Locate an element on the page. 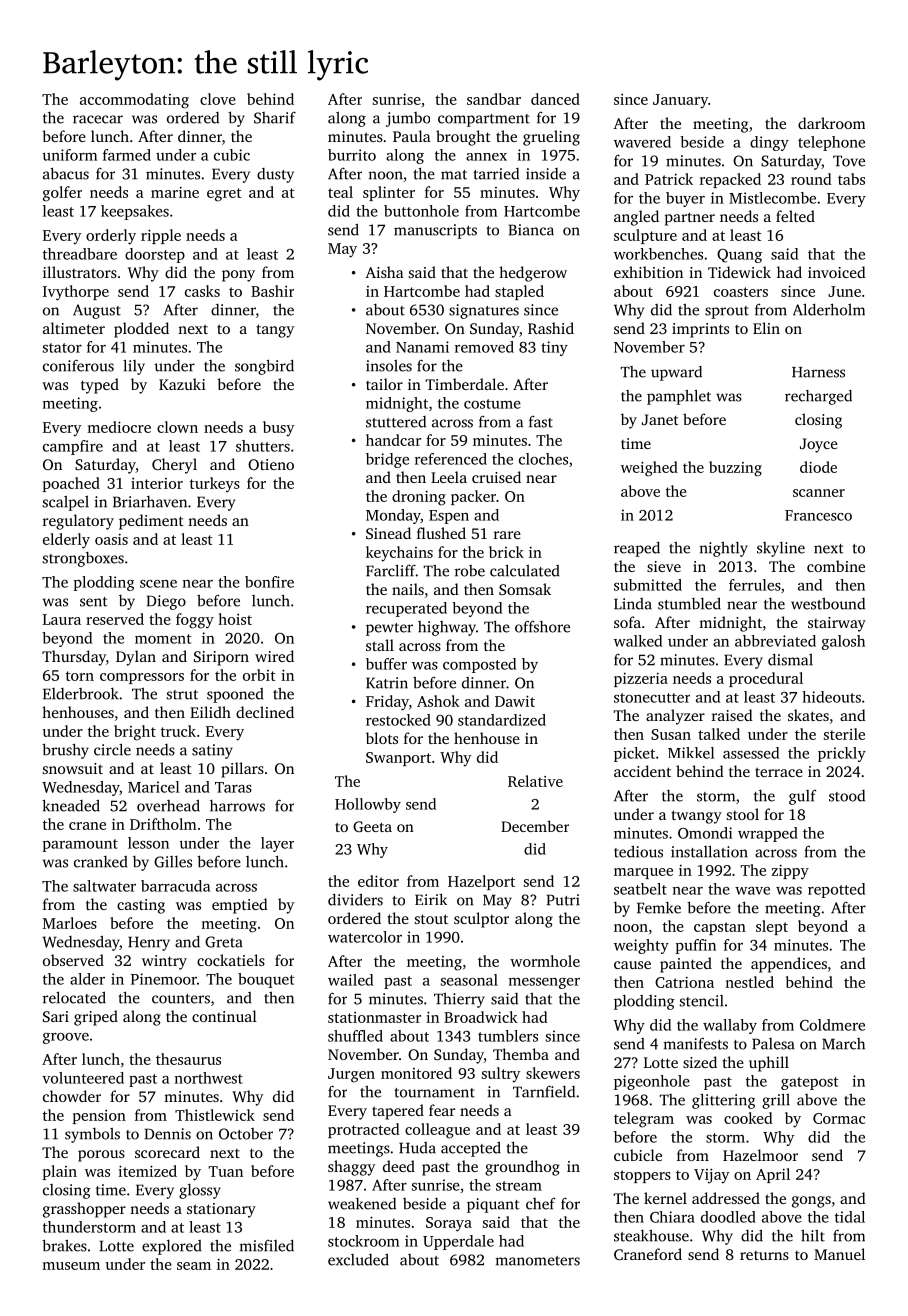 The height and width of the document is (1316, 908). museum is located at coordinates (71, 1266).
